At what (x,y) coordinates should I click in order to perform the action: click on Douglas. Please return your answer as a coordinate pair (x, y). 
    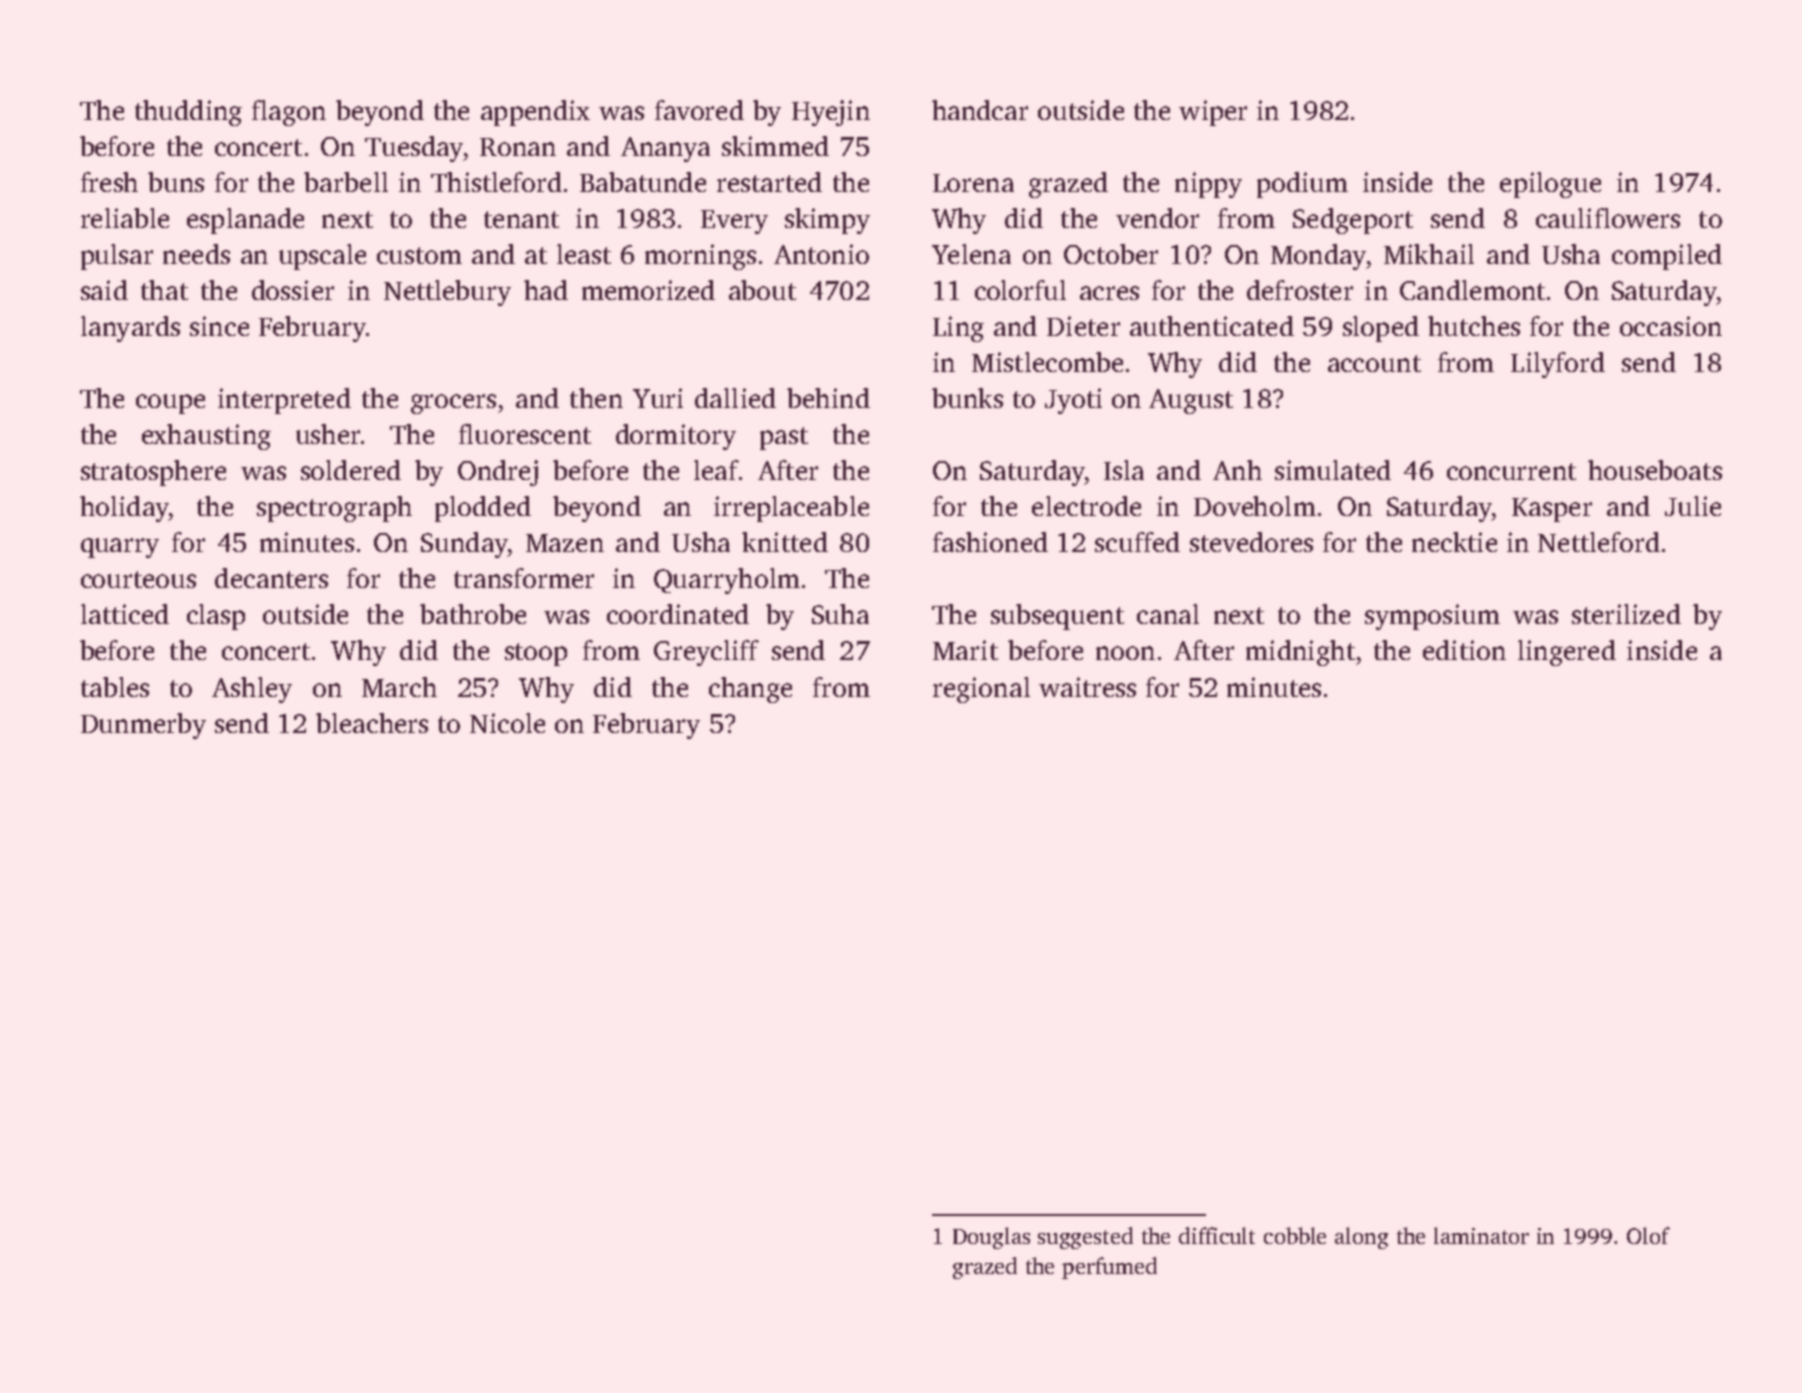
    Looking at the image, I should click on (991, 1238).
